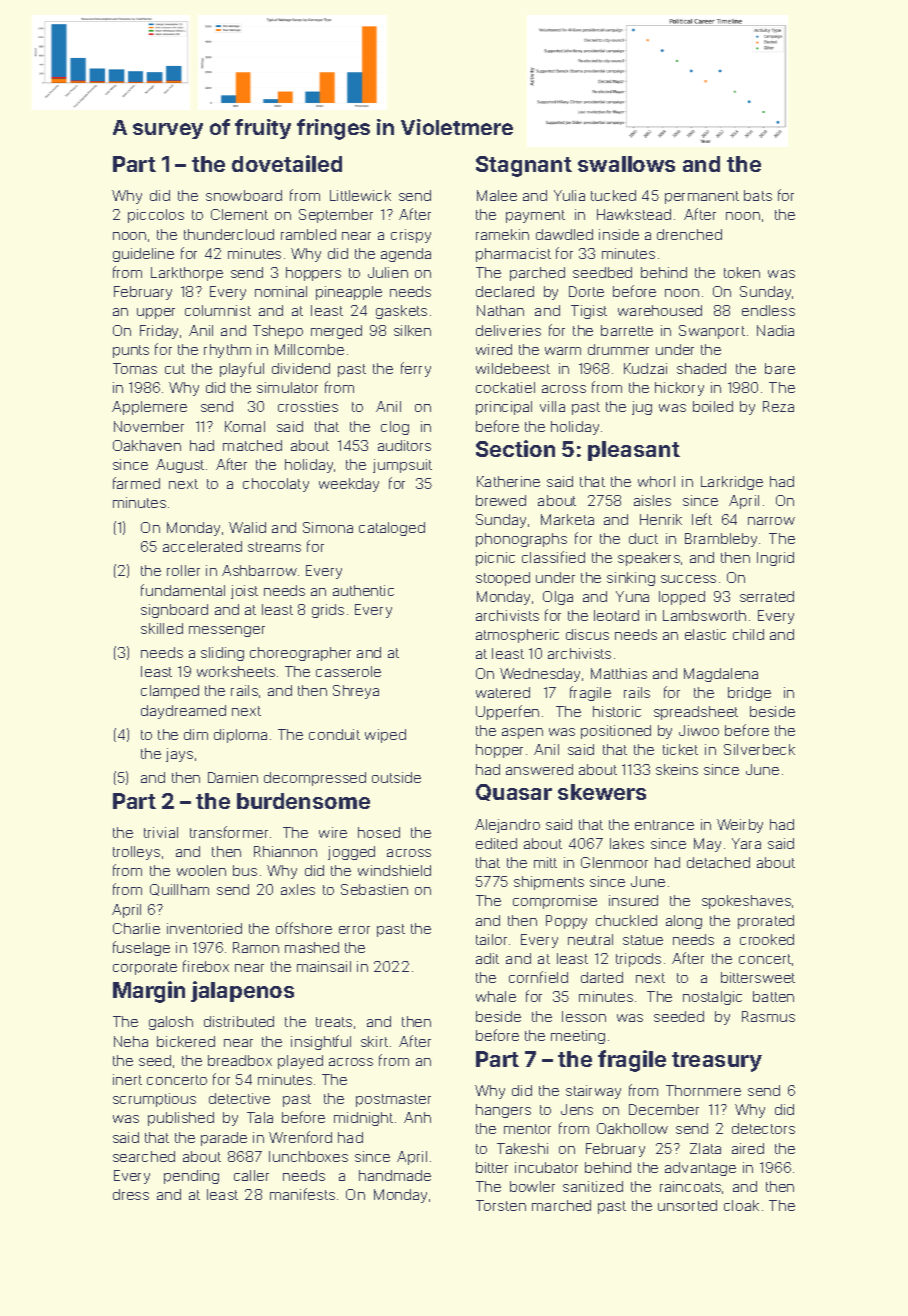  What do you see at coordinates (527, 1129) in the image?
I see `mentor` at bounding box center [527, 1129].
